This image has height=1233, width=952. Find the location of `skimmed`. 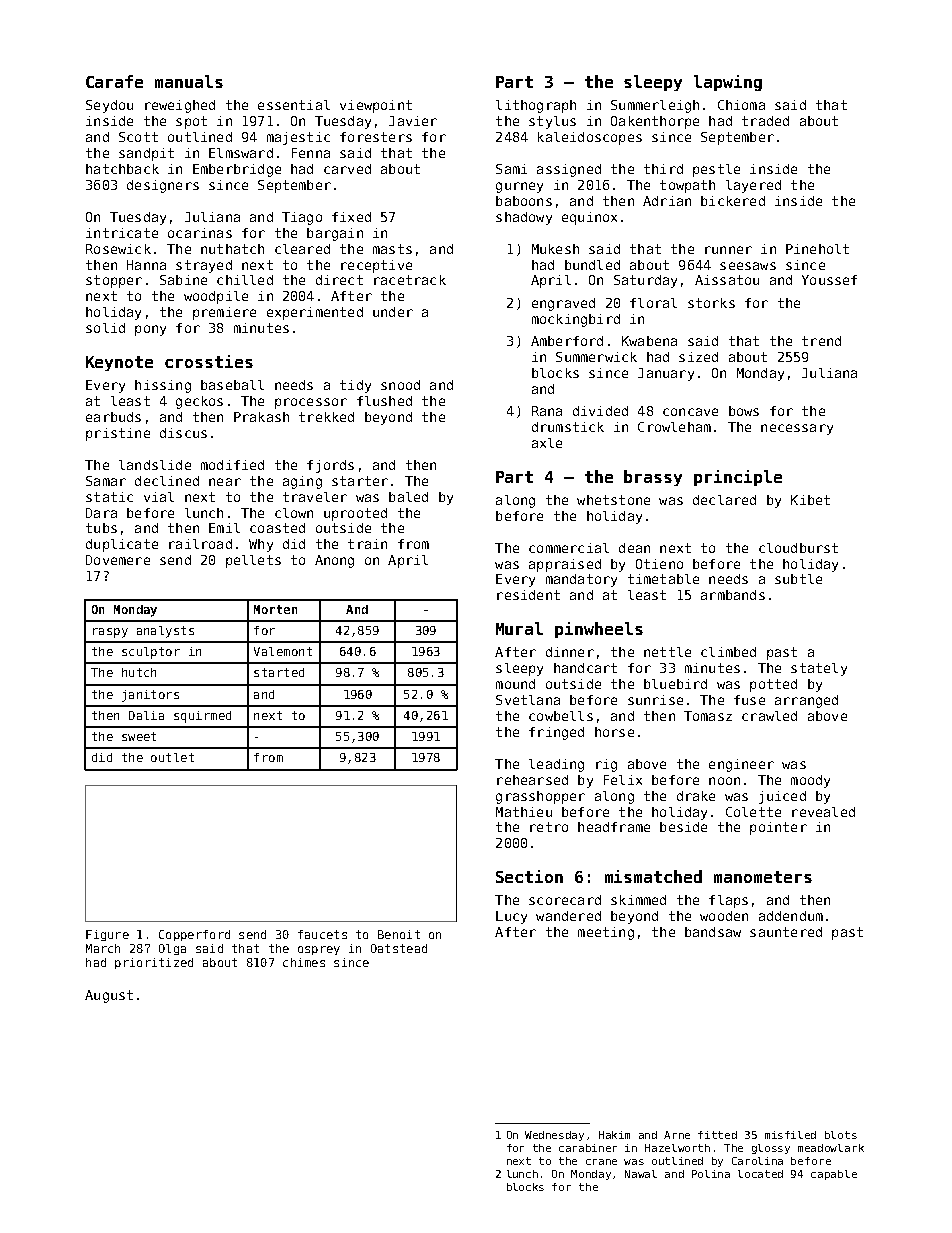

skimmed is located at coordinates (638, 900).
